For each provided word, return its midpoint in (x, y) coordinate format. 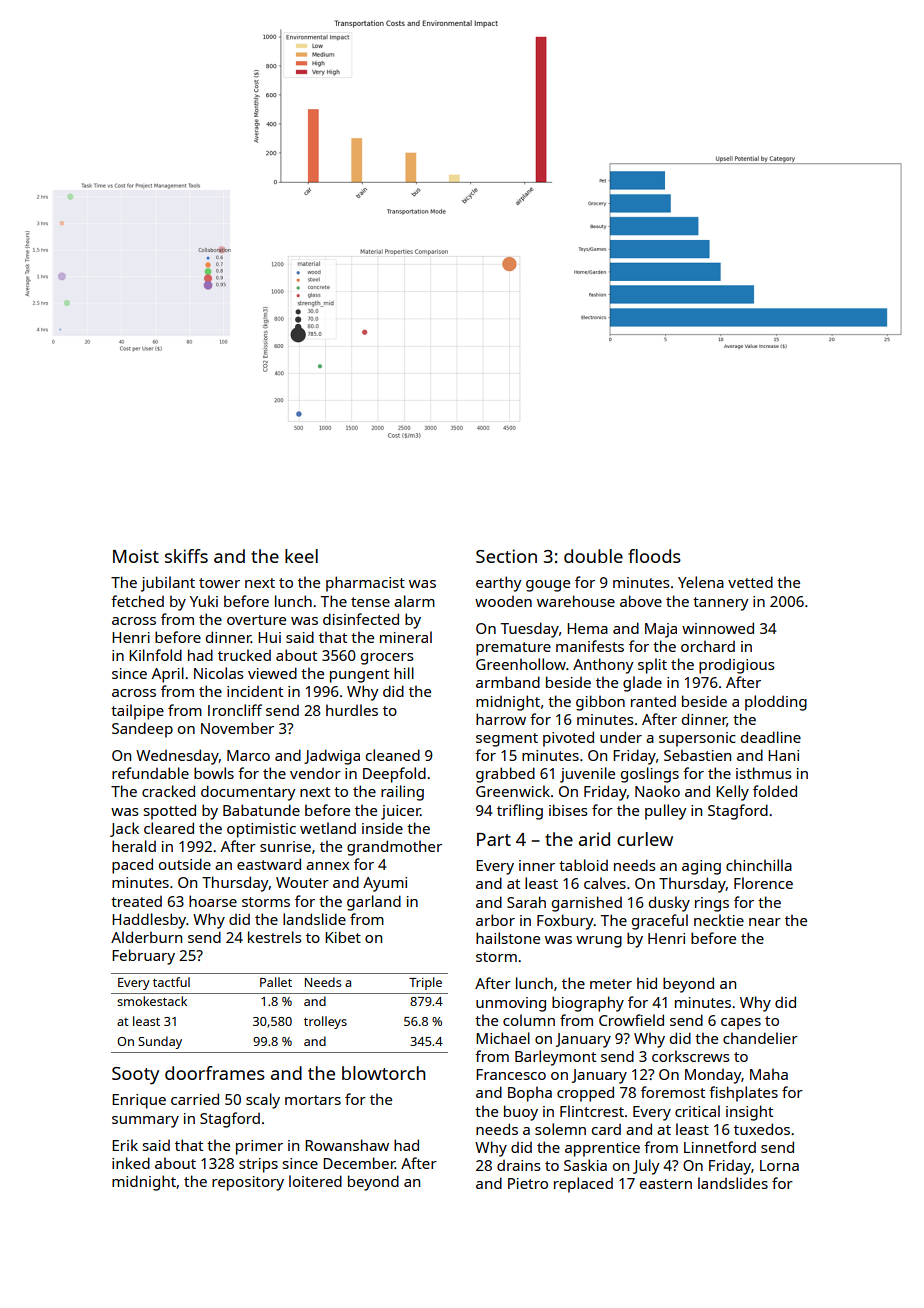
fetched (137, 601)
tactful (171, 982)
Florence (763, 883)
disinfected (361, 619)
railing (402, 793)
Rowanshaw (347, 1145)
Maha (769, 1074)
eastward (269, 864)
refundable (150, 773)
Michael (503, 1038)
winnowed (718, 628)
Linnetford (720, 1147)
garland (374, 903)
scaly (263, 1101)
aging (701, 867)
